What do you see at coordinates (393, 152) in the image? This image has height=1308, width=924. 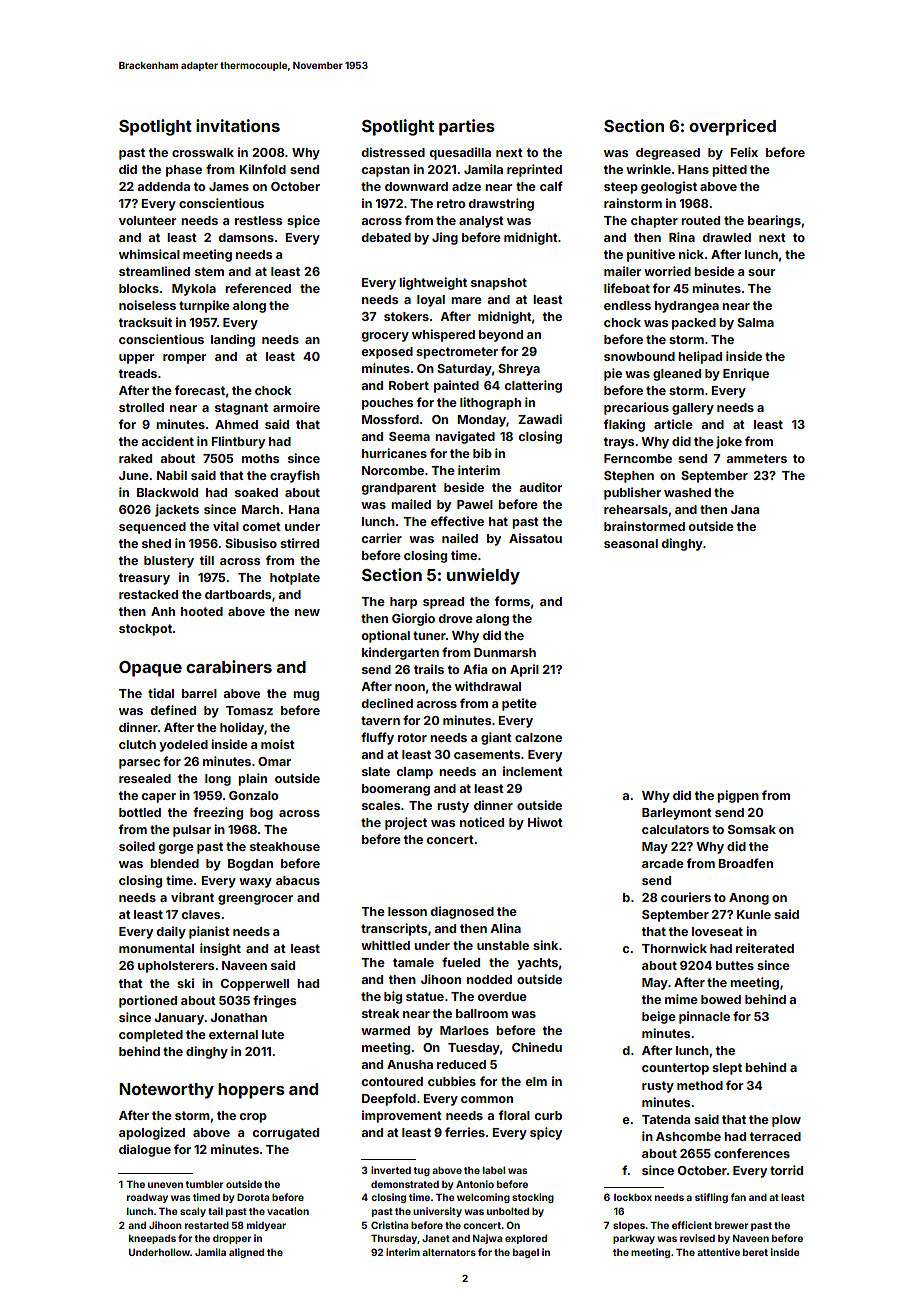 I see `distressed` at bounding box center [393, 152].
